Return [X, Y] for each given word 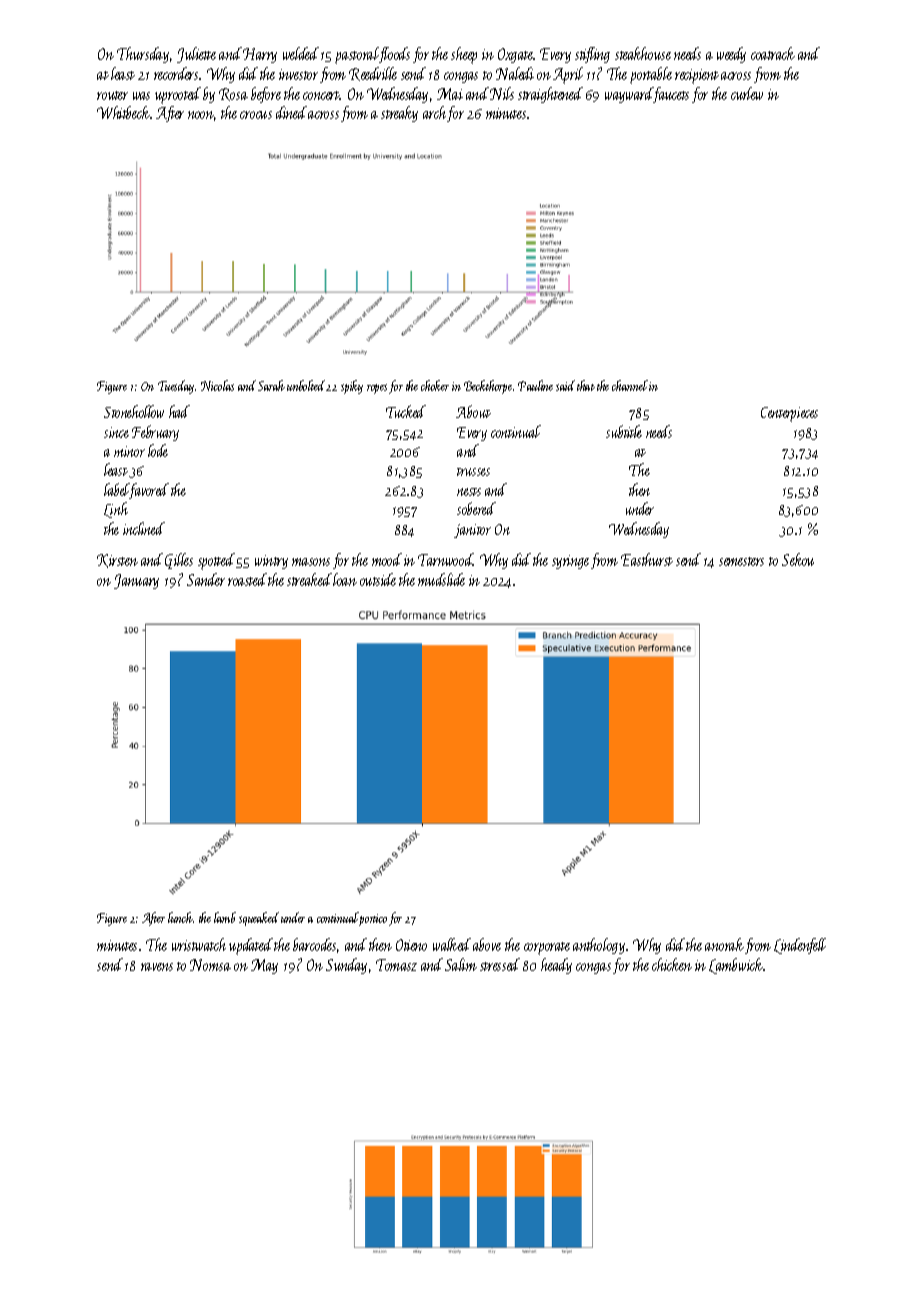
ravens [157, 967]
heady [556, 966]
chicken [672, 964]
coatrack [773, 53]
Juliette [196, 55]
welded [301, 53]
